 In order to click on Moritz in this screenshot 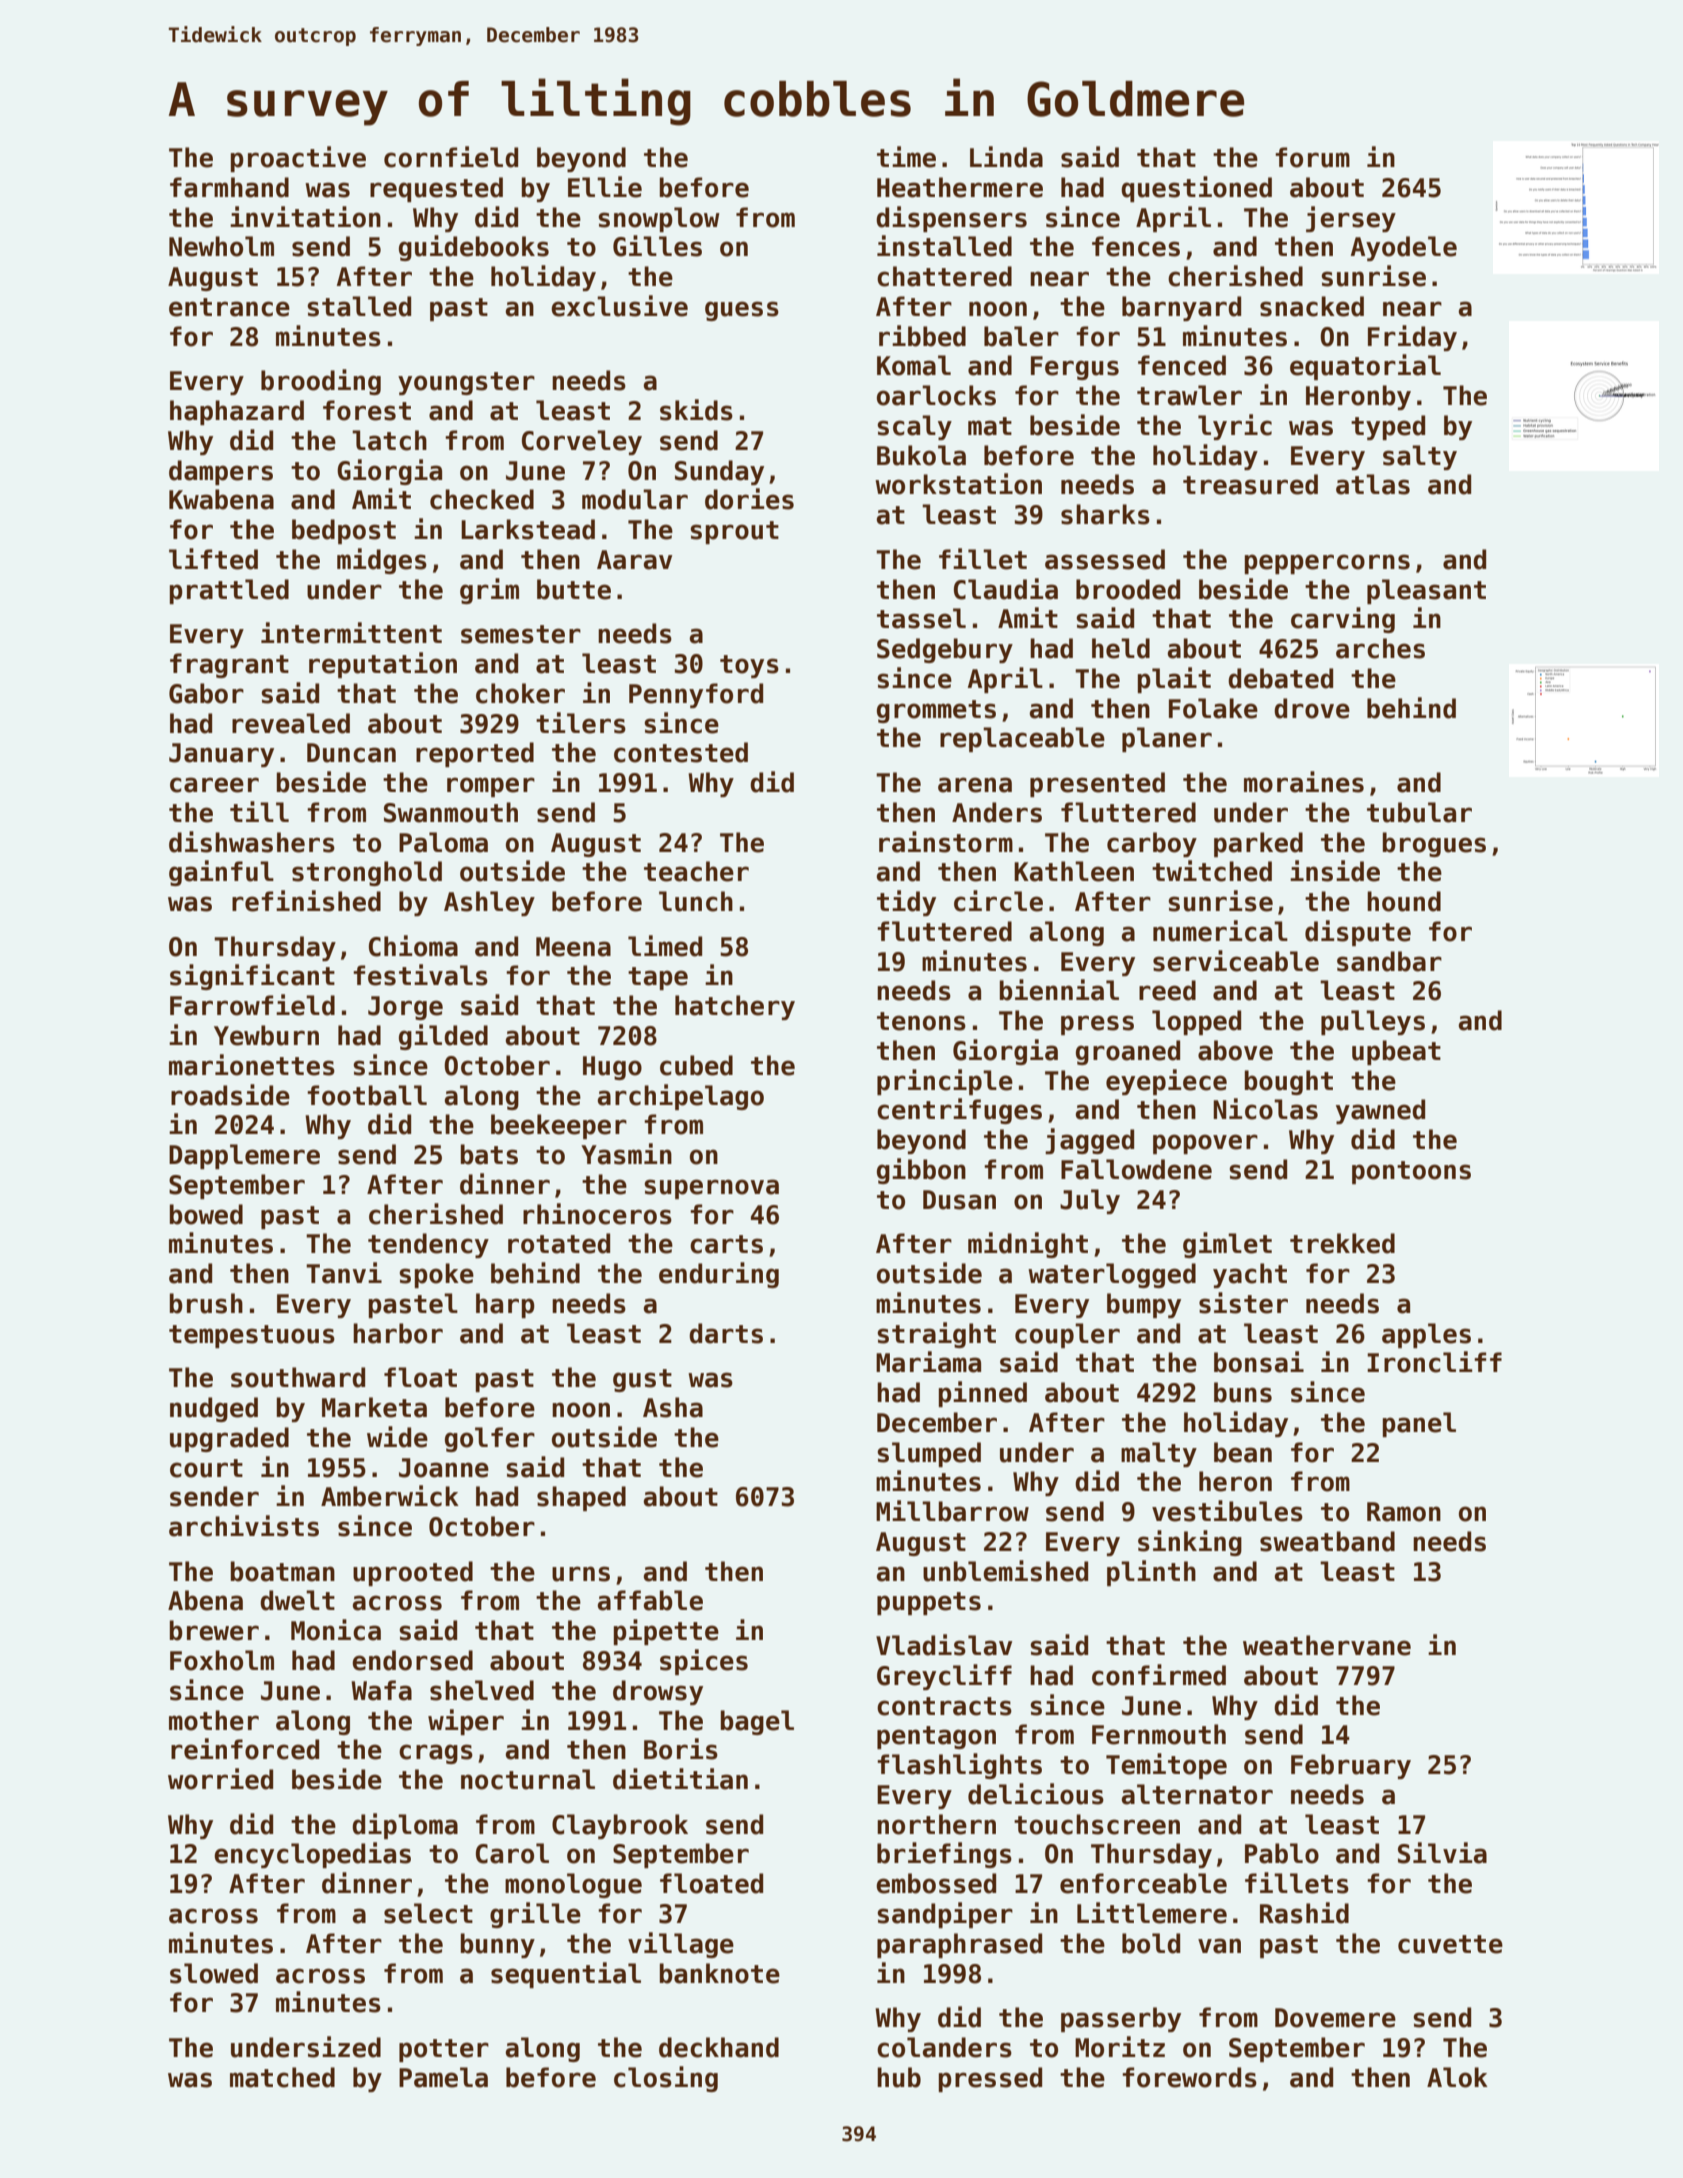, I will do `click(1120, 2047)`.
